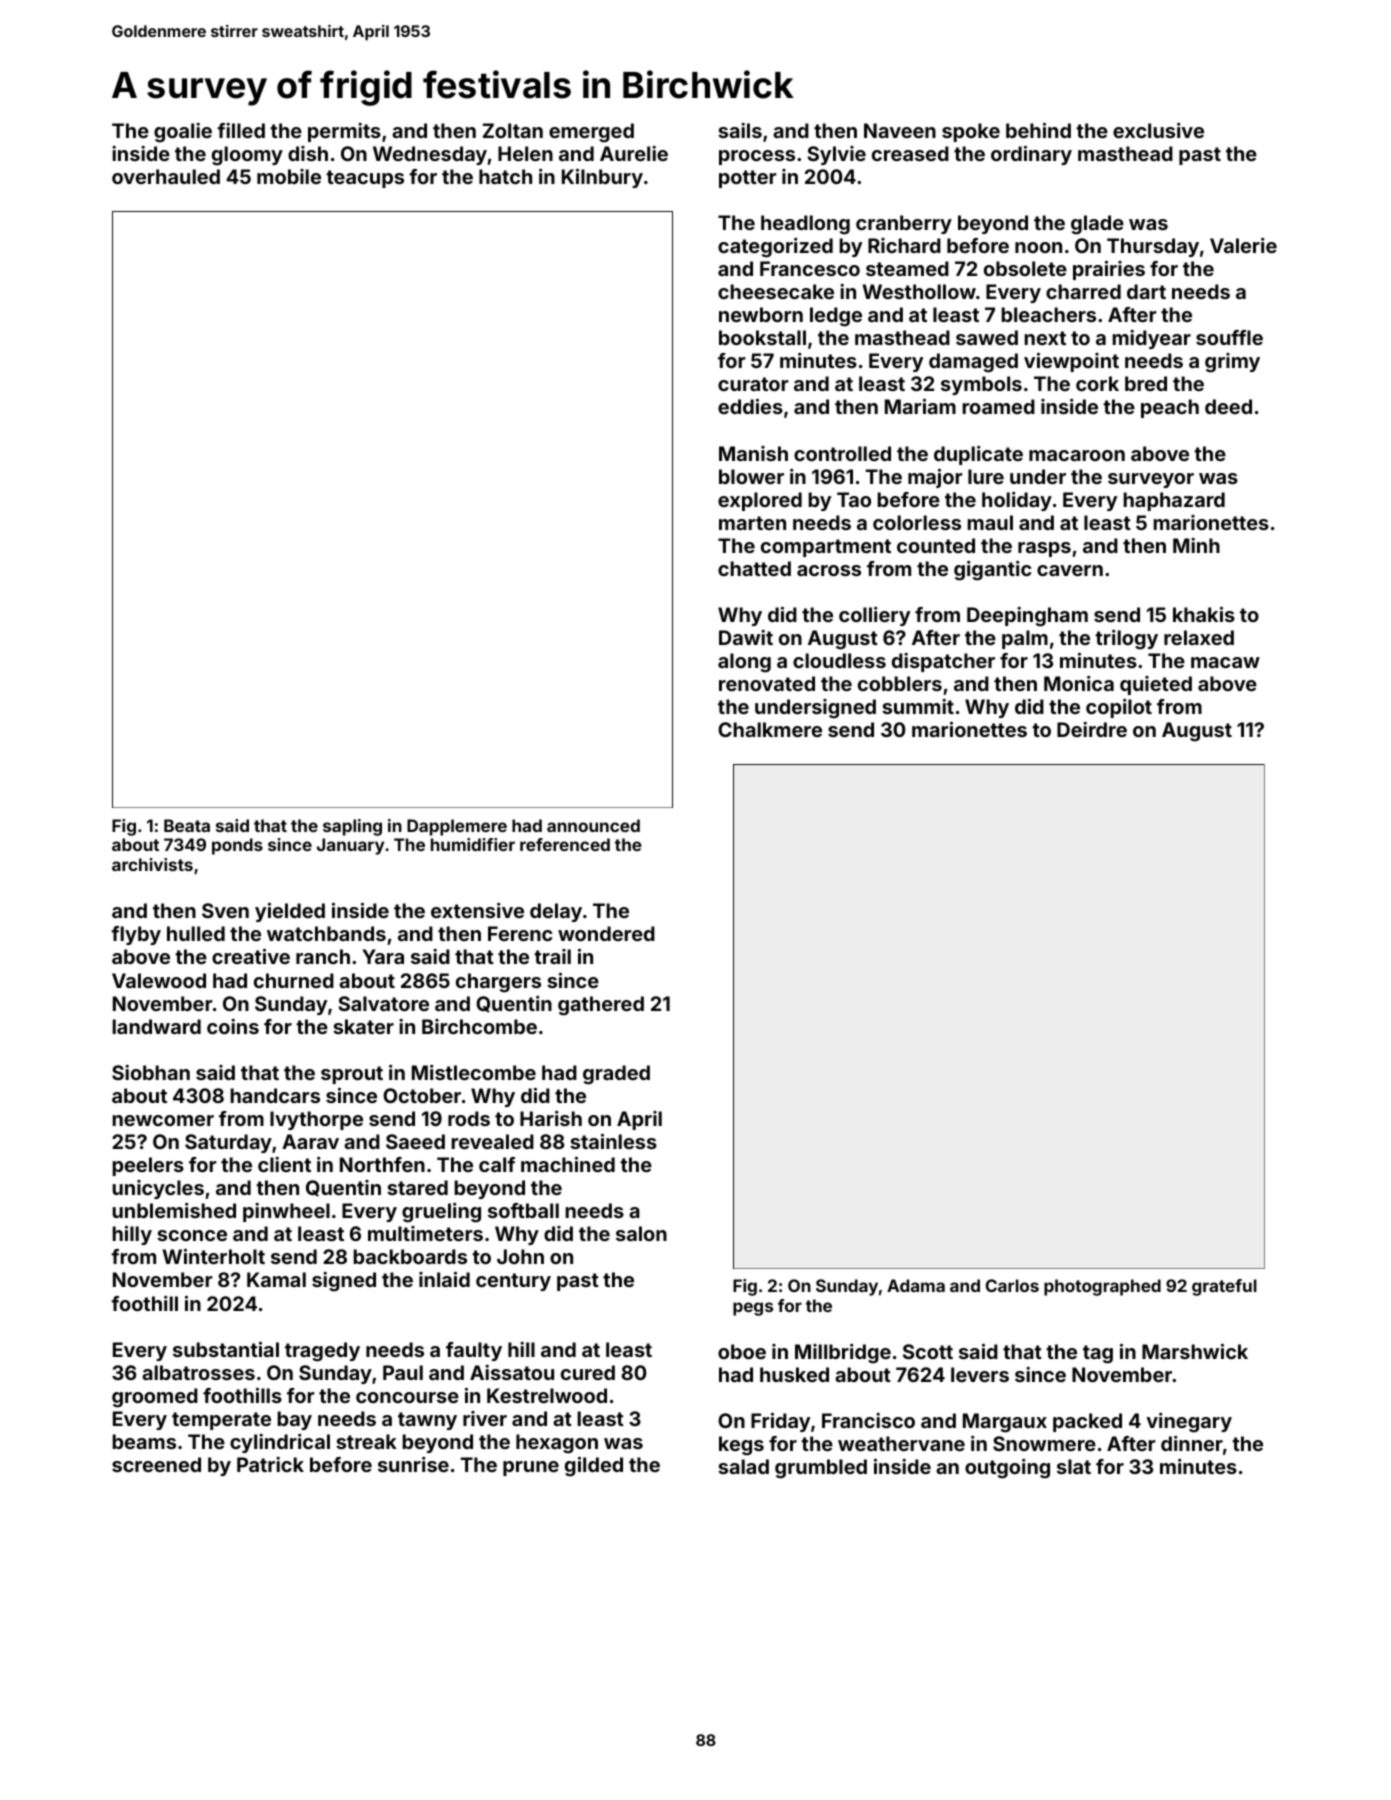 The width and height of the image is (1391, 1800). Describe the element at coordinates (513, 130) in the image. I see `Zoltan` at that location.
